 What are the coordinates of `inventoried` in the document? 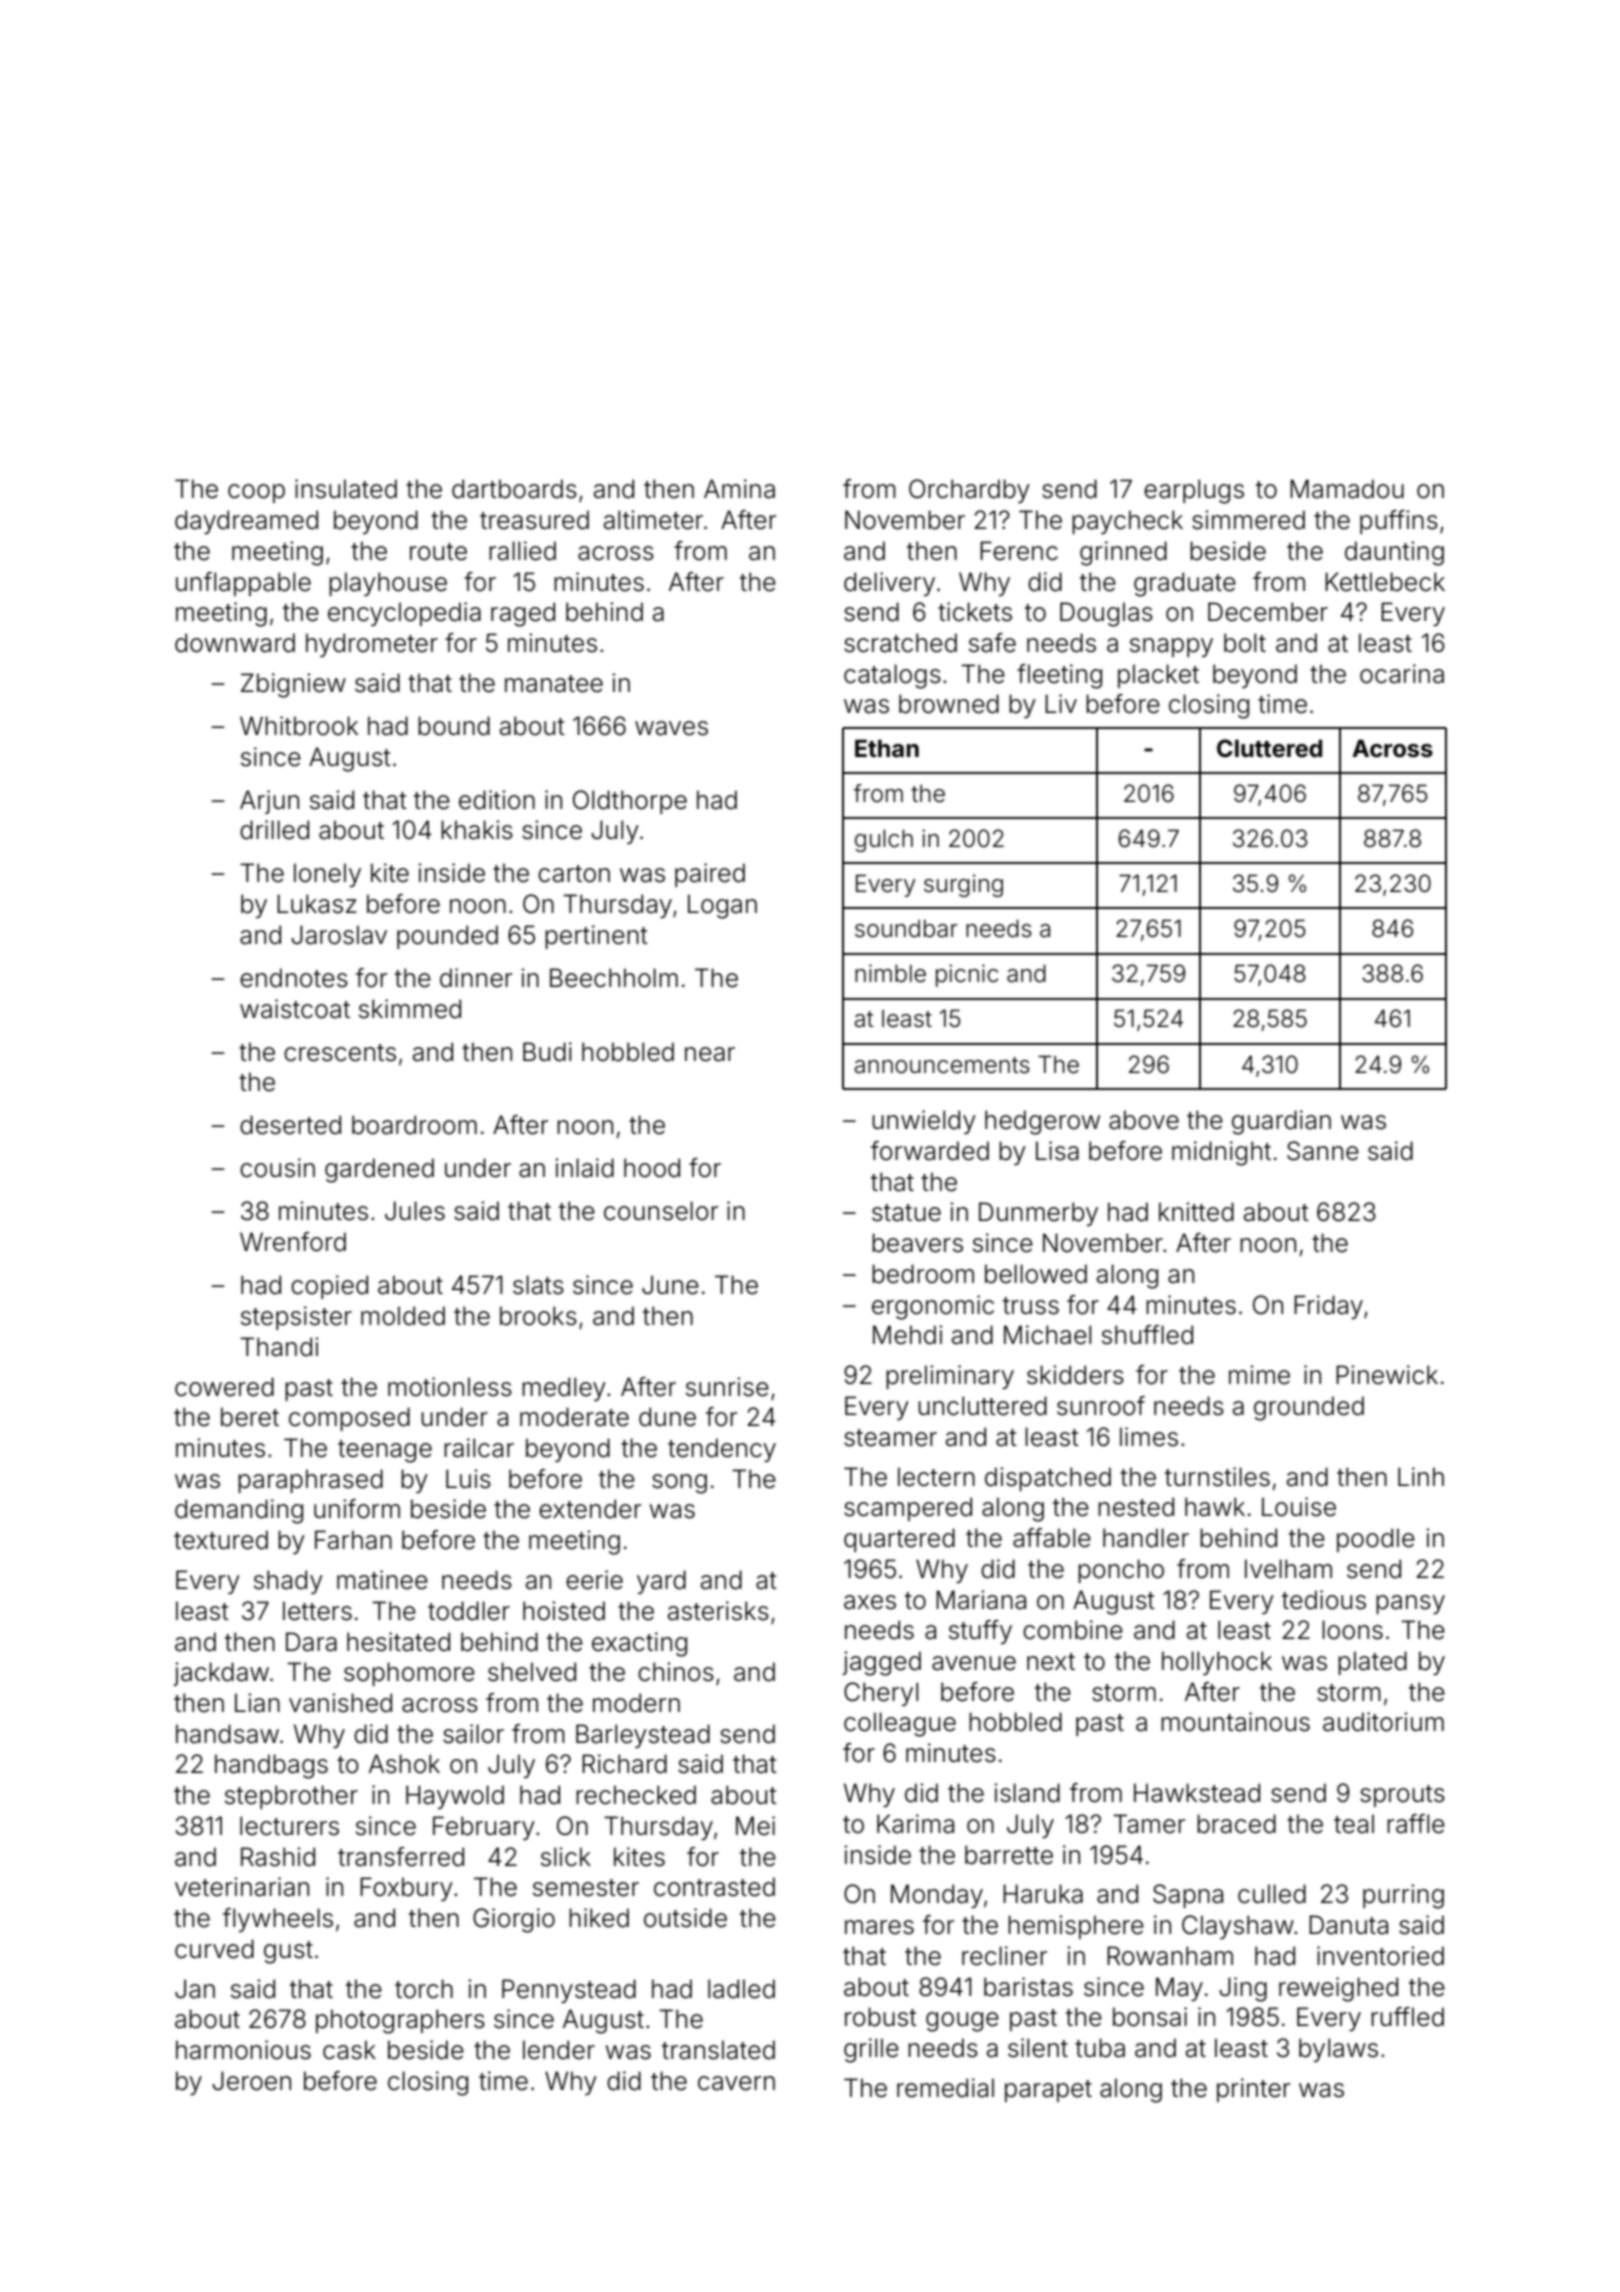 It's located at (1380, 1956).
